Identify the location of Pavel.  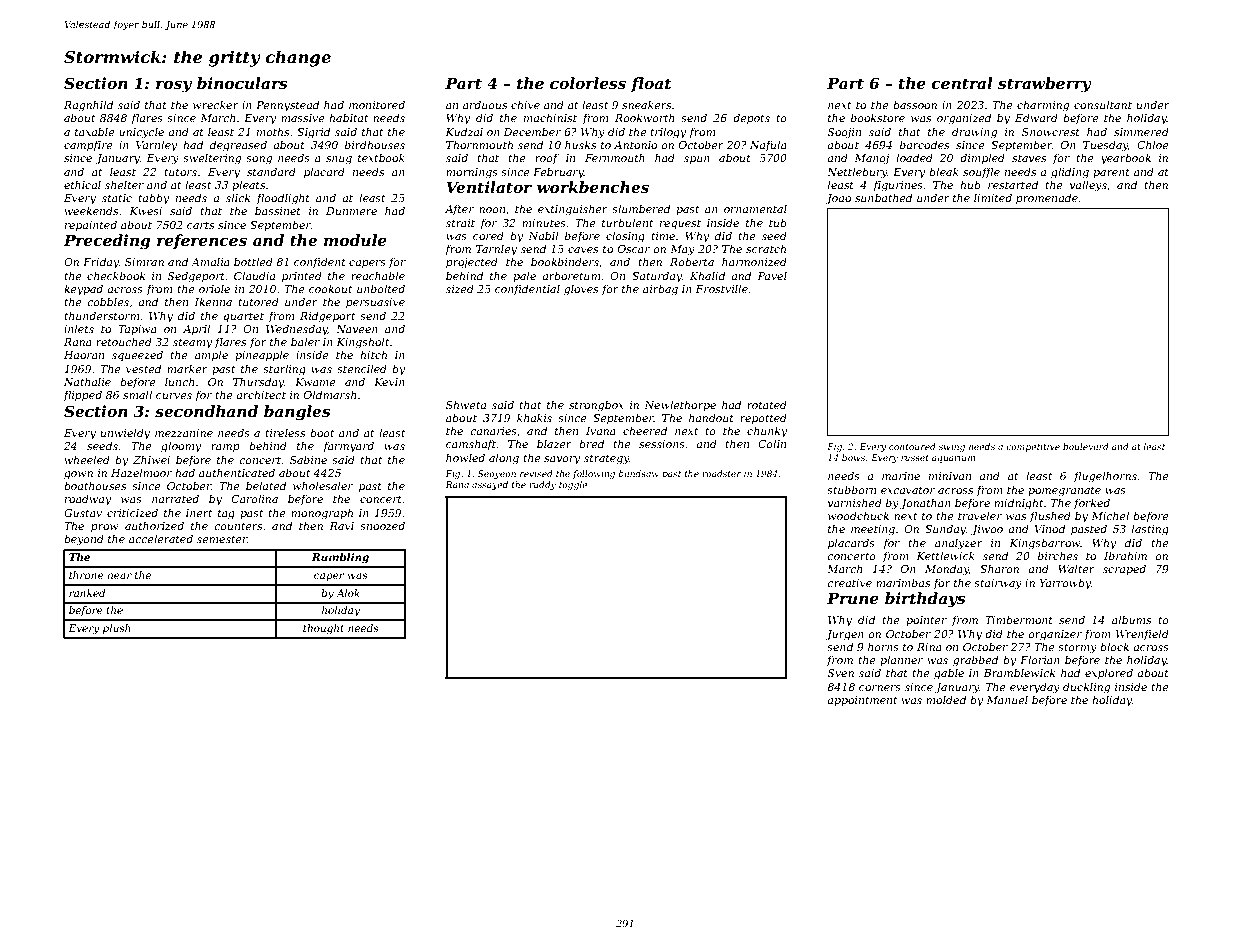
(772, 275).
